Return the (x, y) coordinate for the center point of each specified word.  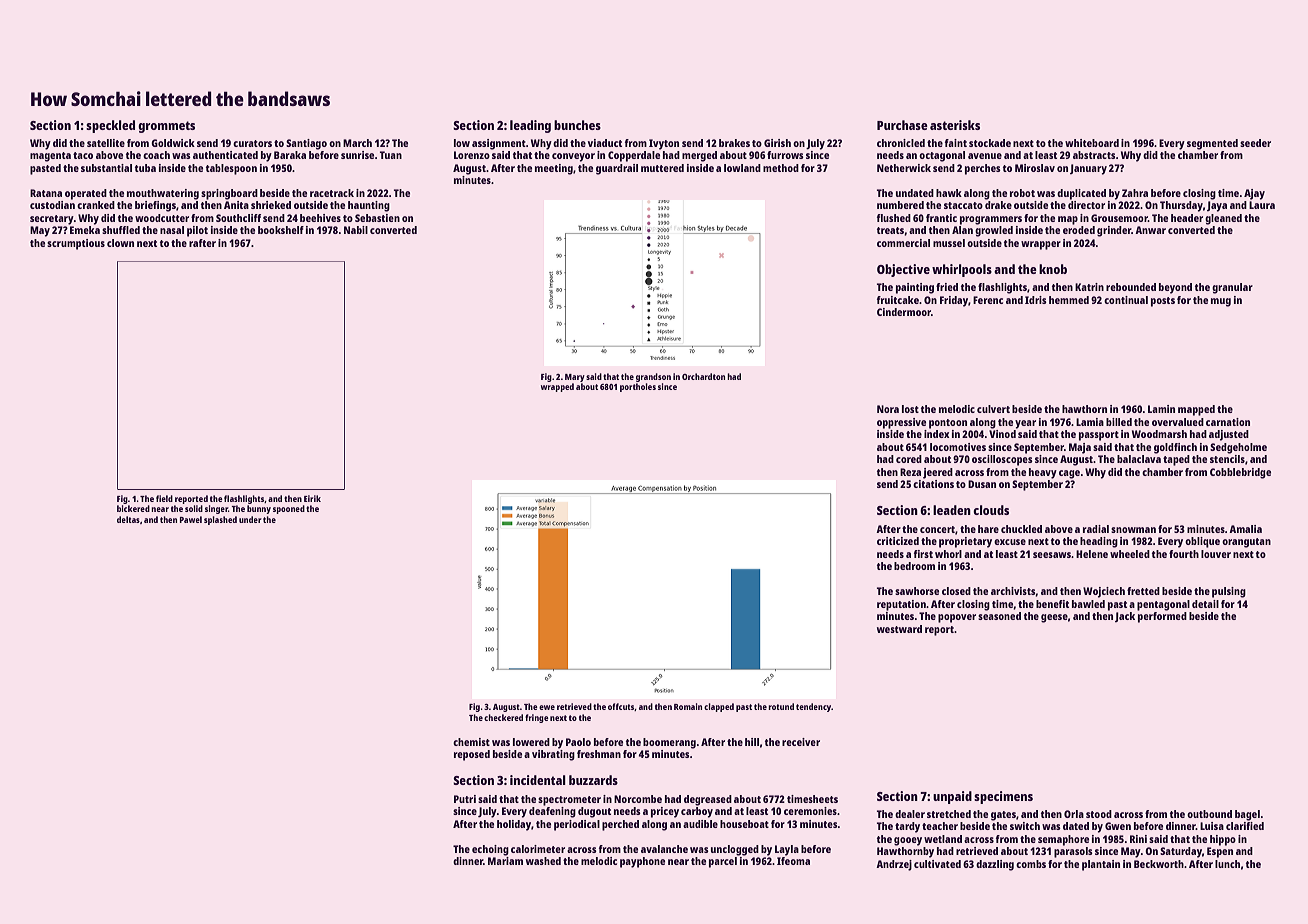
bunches (577, 125)
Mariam (505, 861)
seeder (1255, 143)
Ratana (46, 193)
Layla (787, 850)
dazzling (995, 865)
